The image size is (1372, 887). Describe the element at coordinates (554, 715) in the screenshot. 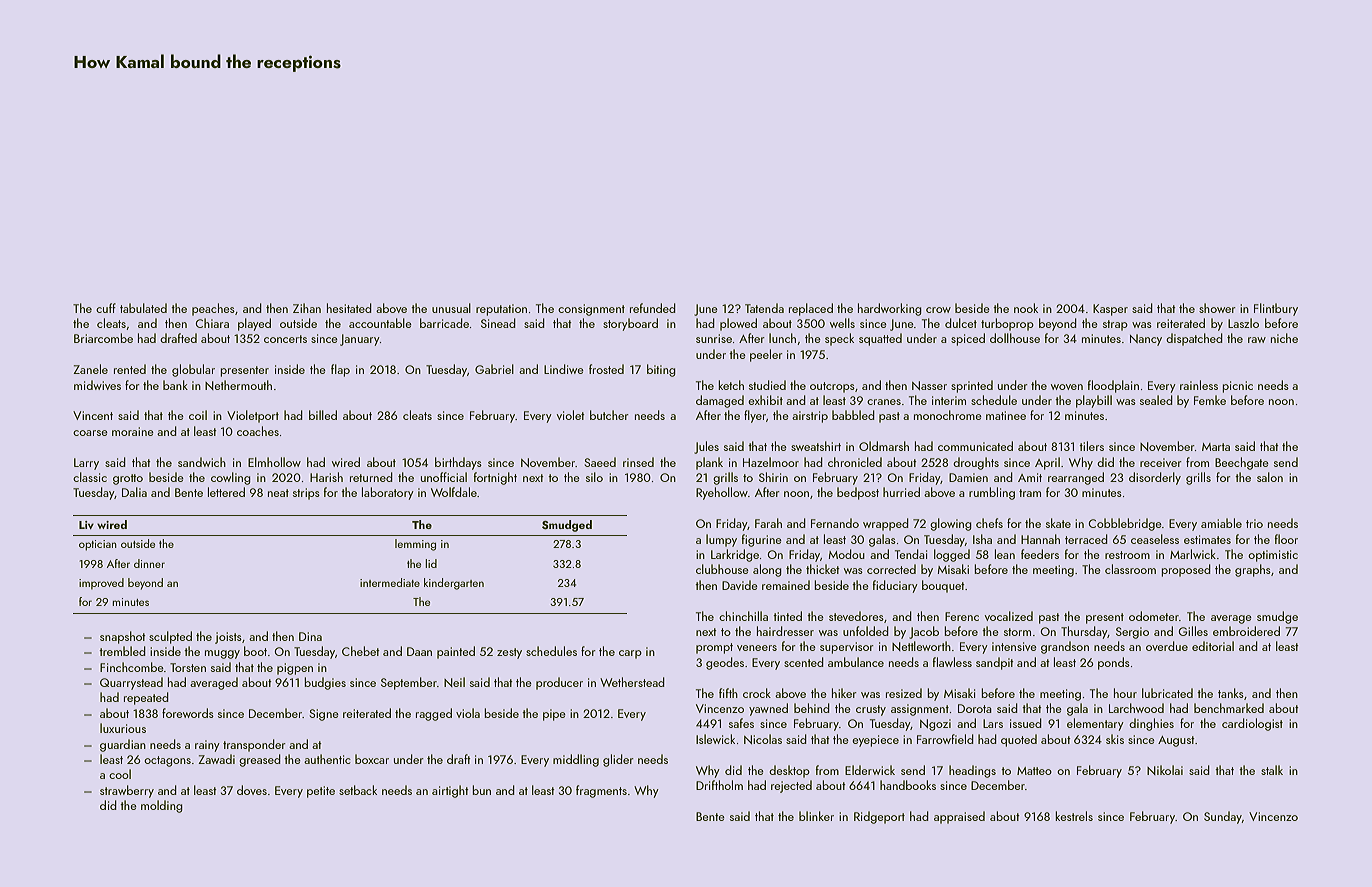

I see `pipe` at that location.
